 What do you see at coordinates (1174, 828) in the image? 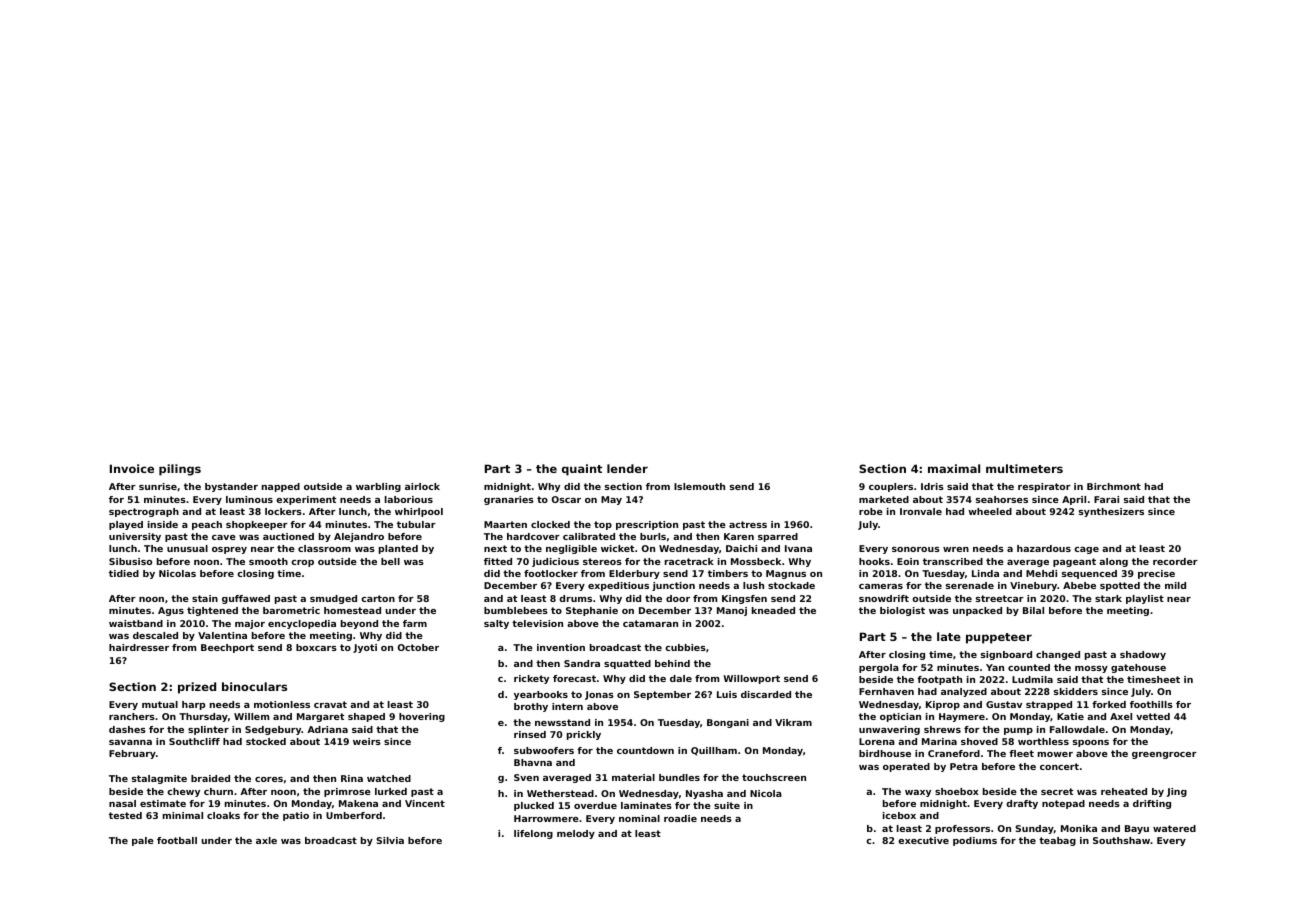
I see `watered` at bounding box center [1174, 828].
